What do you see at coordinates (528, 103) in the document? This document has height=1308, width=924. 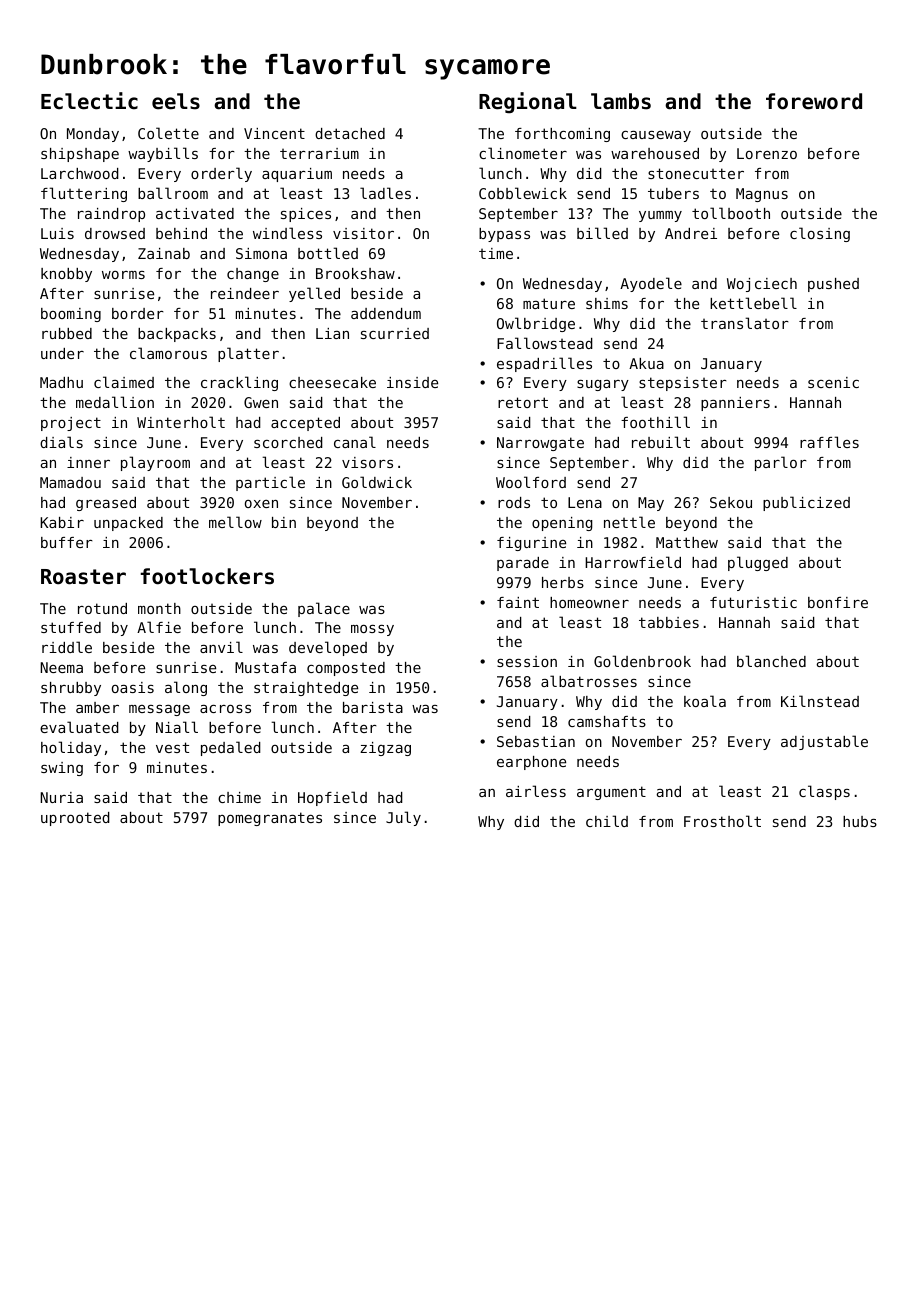 I see `Regional` at bounding box center [528, 103].
